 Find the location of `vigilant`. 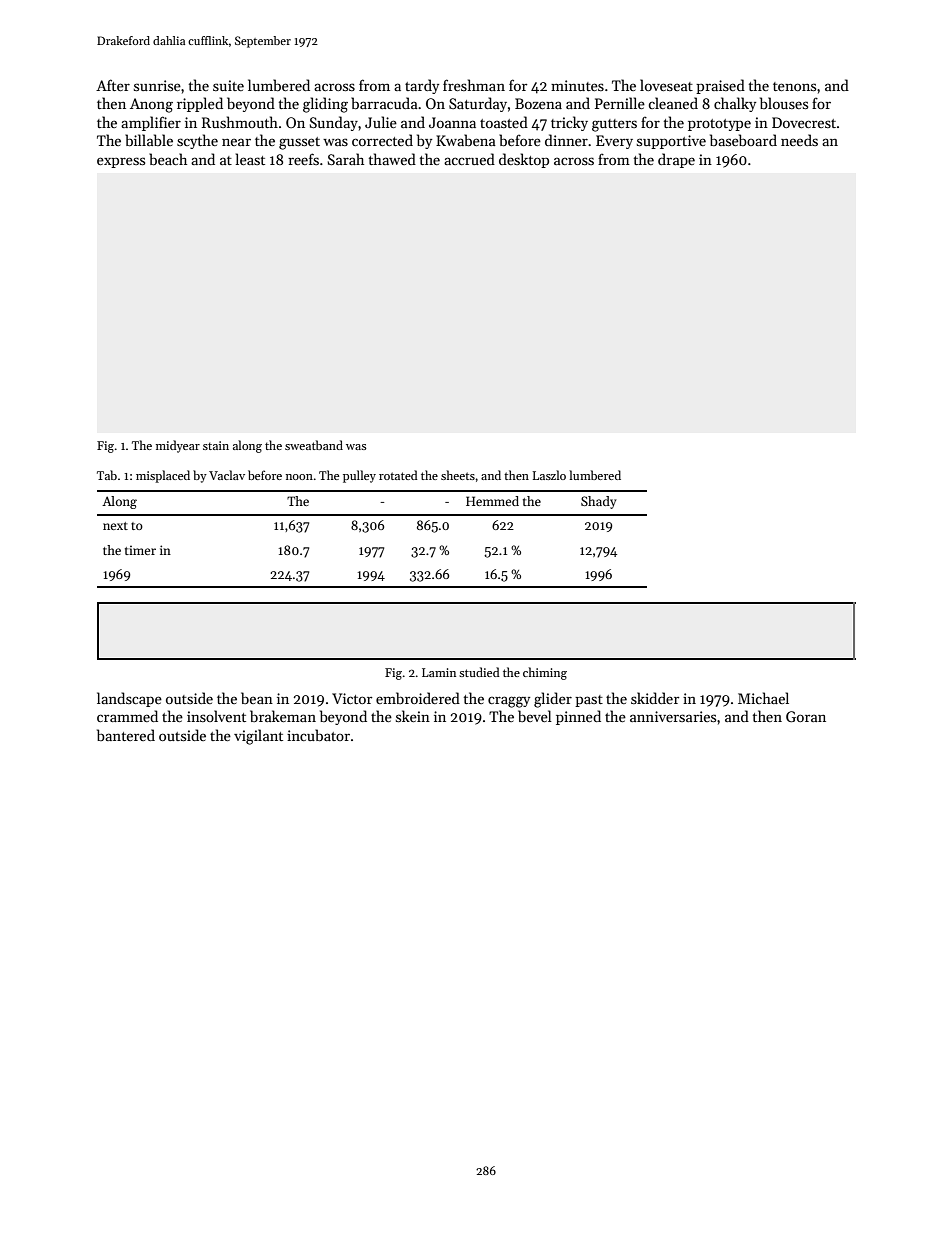

vigilant is located at coordinates (258, 737).
